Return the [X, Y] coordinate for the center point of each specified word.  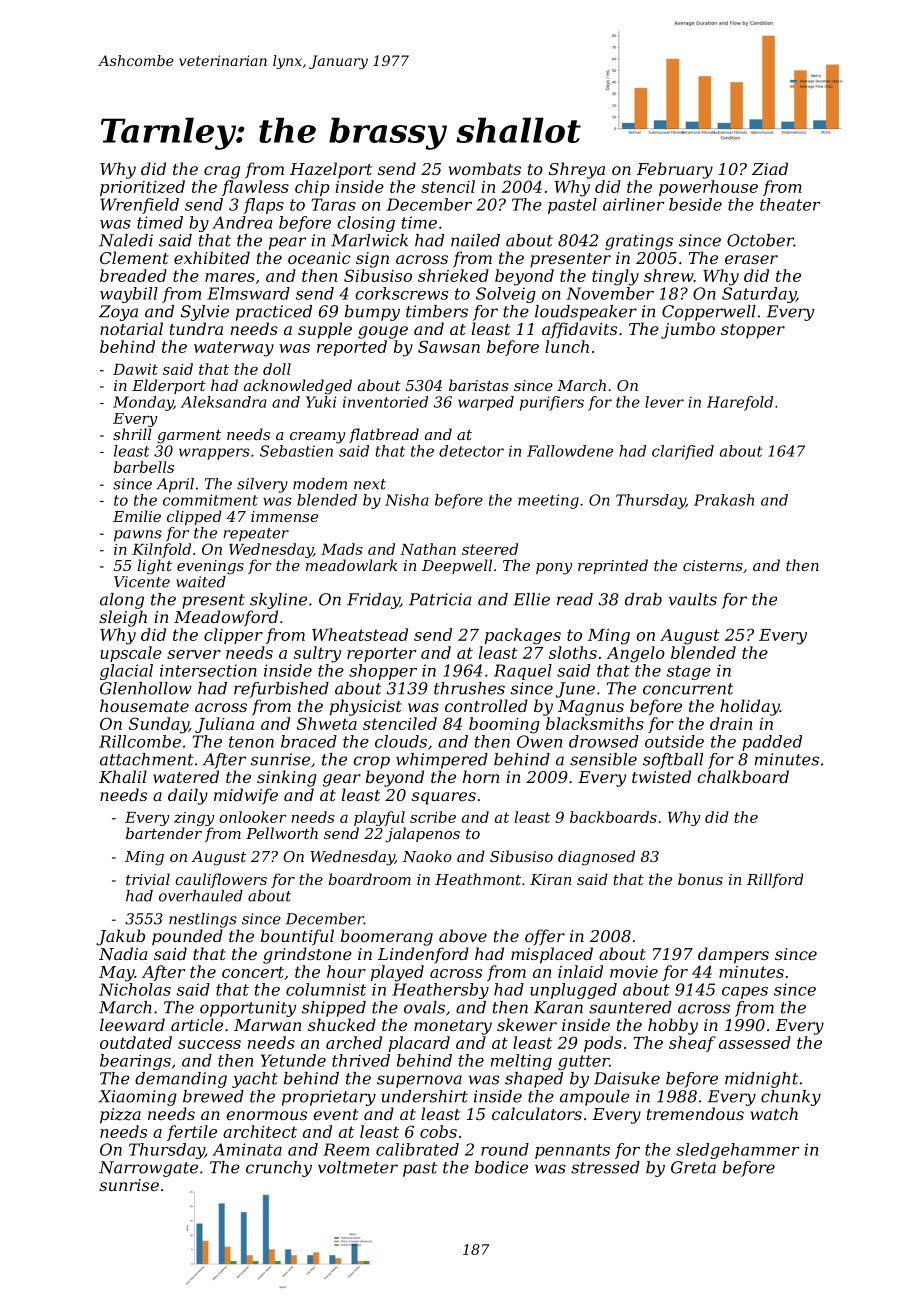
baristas [479, 385]
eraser [751, 259]
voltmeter [358, 1167]
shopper [383, 672]
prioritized [142, 188]
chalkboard [743, 776]
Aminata [247, 1149]
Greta [693, 1167]
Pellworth [282, 833]
